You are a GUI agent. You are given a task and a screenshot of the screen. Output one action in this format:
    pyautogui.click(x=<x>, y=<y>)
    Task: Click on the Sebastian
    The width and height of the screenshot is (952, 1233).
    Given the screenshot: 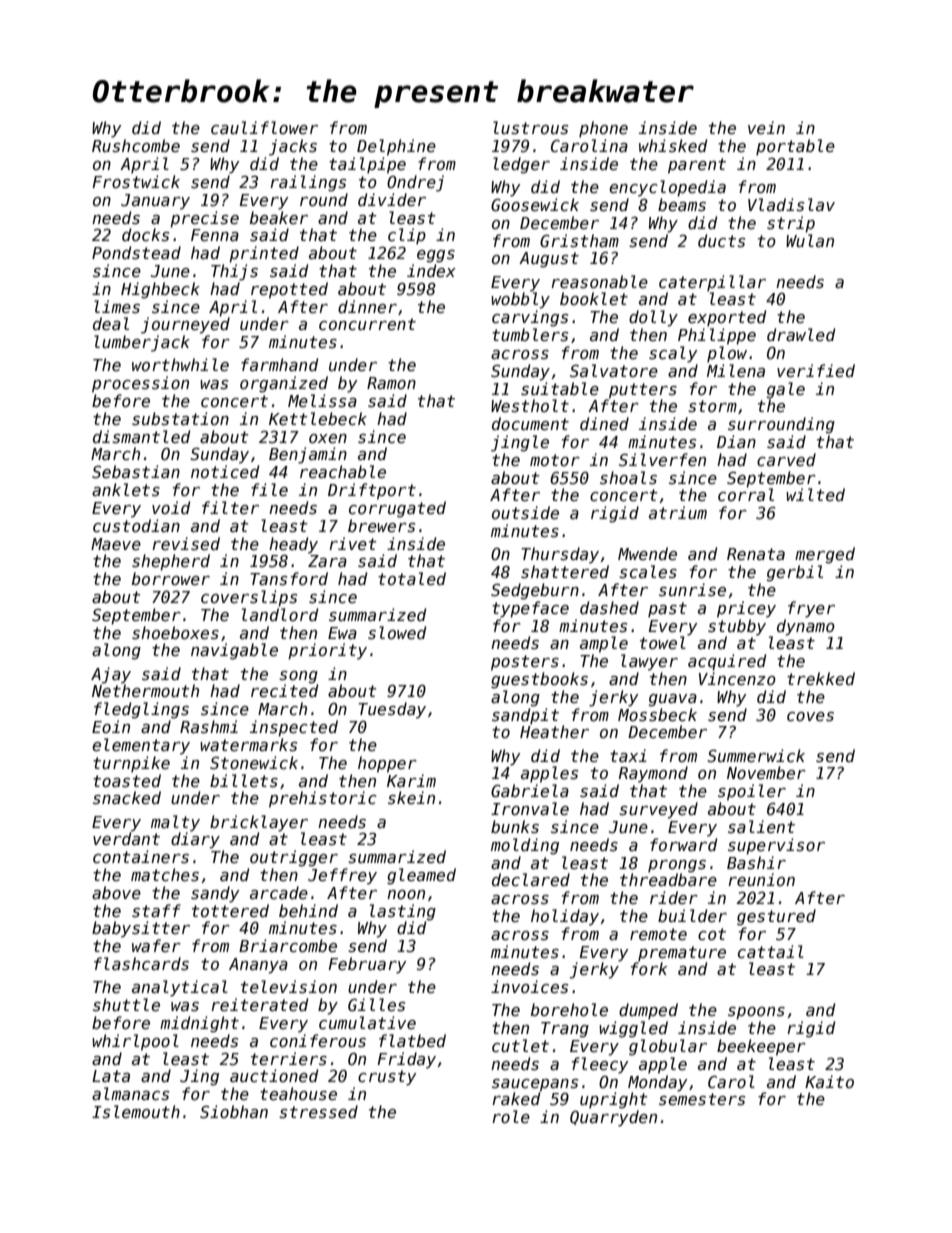 What is the action you would take?
    pyautogui.click(x=136, y=472)
